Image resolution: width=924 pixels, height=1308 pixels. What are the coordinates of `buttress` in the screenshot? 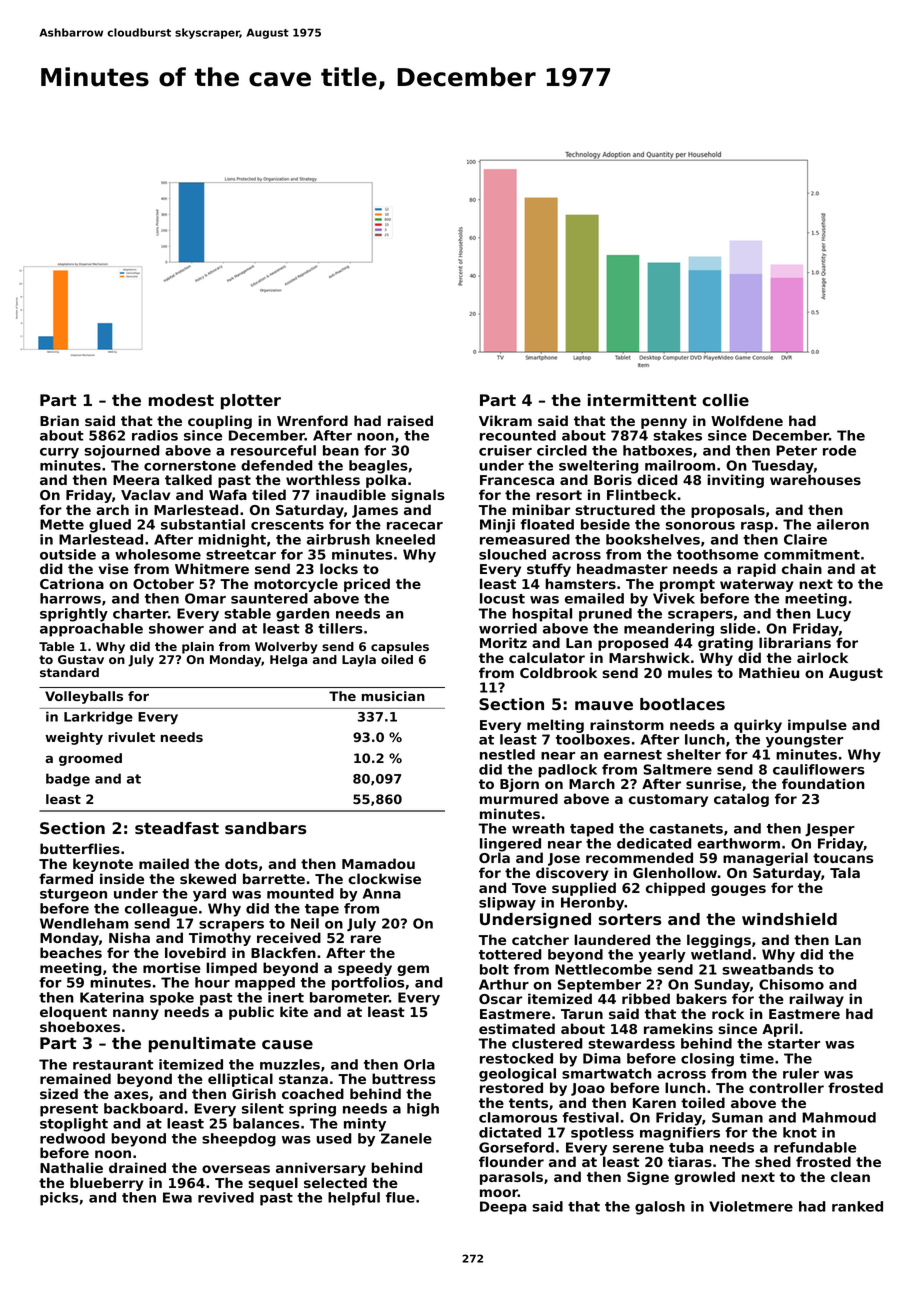 It's located at (404, 1078).
